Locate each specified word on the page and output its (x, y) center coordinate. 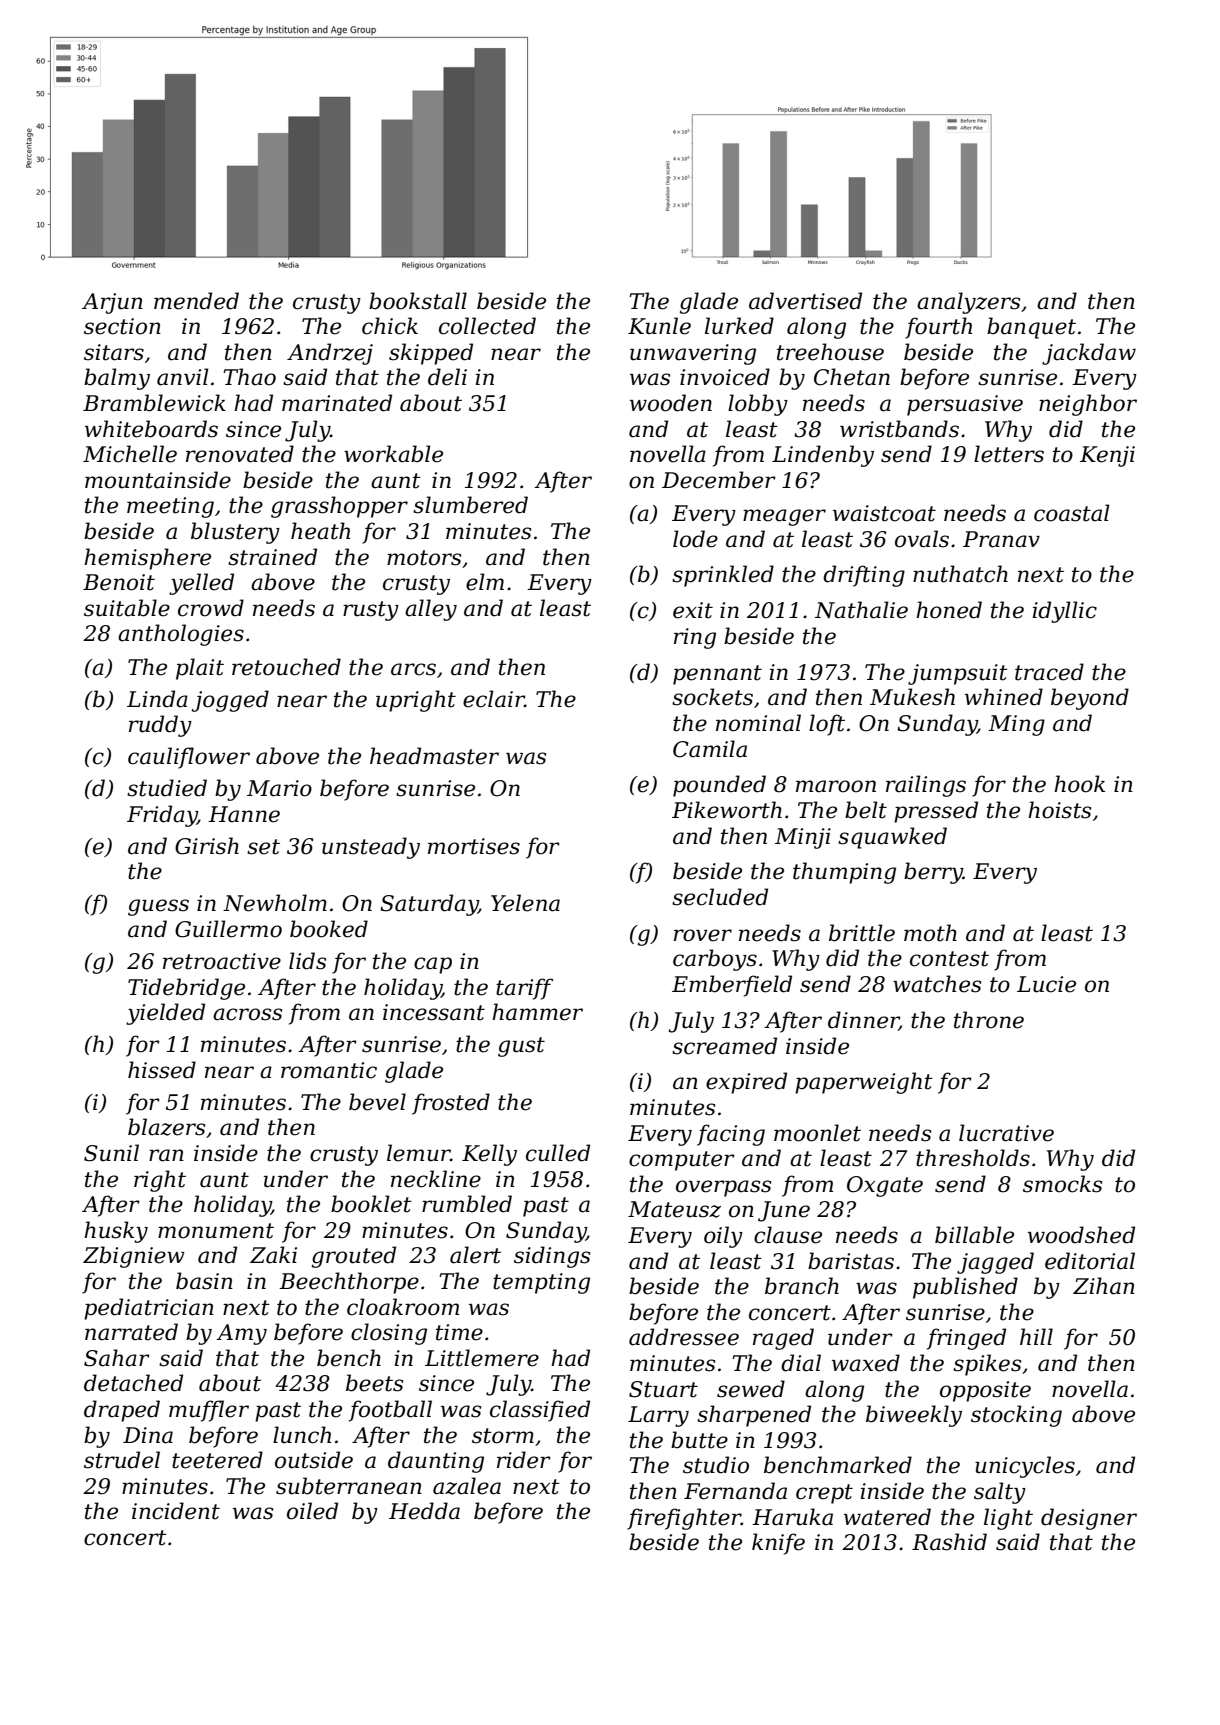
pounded (719, 786)
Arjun (112, 303)
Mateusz (674, 1209)
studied (167, 788)
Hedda (424, 1511)
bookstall (418, 301)
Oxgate (885, 1186)
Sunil (111, 1153)
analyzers (968, 303)
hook (1079, 784)
